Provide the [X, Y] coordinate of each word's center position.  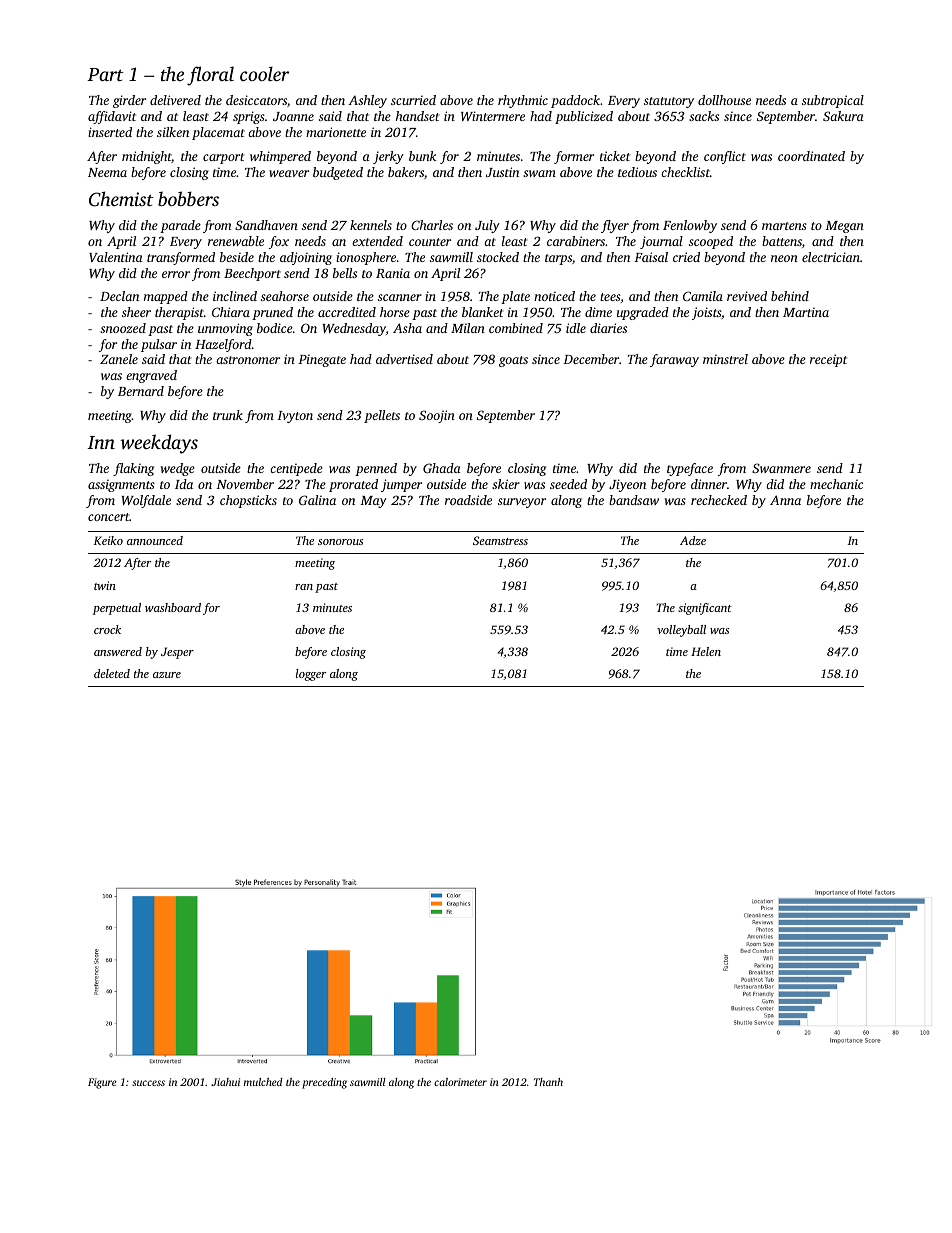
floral [210, 76]
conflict [725, 157]
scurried [413, 100]
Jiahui [225, 1082]
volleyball [681, 631]
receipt [828, 360]
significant [705, 609]
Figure [102, 1083]
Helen [706, 651]
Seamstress [500, 540]
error [176, 274]
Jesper [177, 653]
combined [516, 328]
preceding [324, 1083]
